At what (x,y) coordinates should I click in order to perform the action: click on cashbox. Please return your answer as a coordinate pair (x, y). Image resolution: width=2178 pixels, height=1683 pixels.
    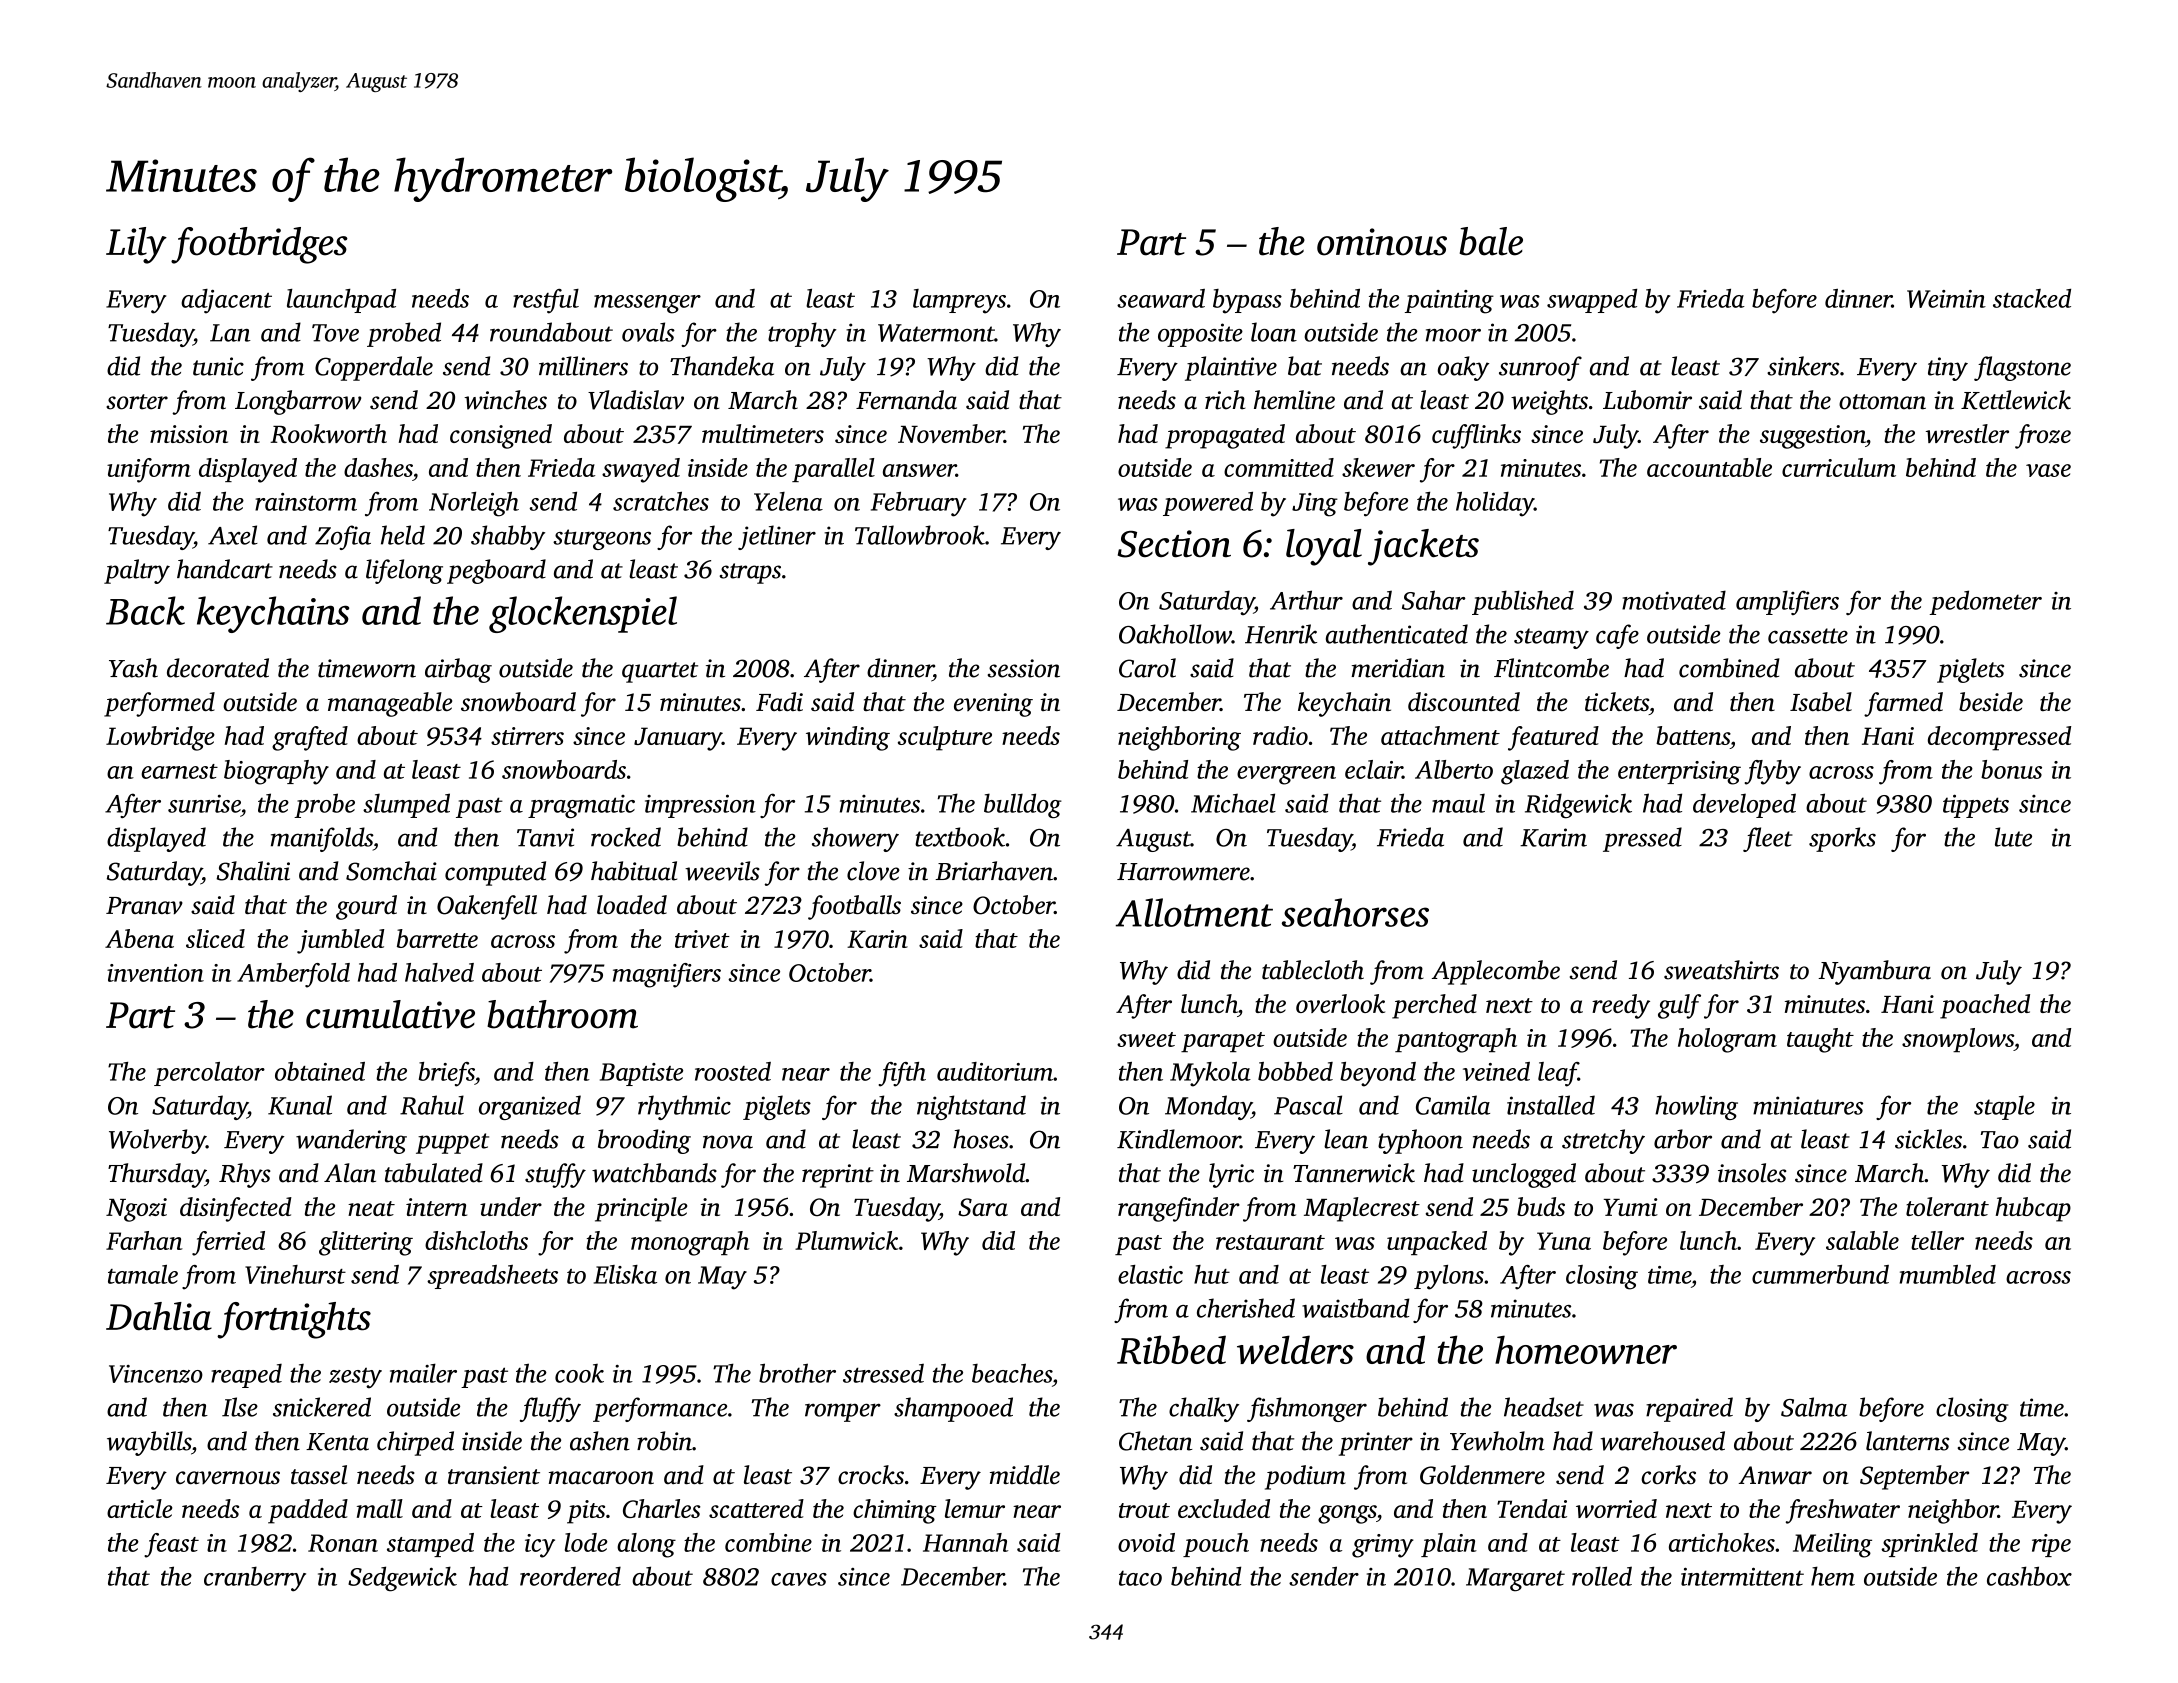
    Looking at the image, I should click on (2029, 1576).
